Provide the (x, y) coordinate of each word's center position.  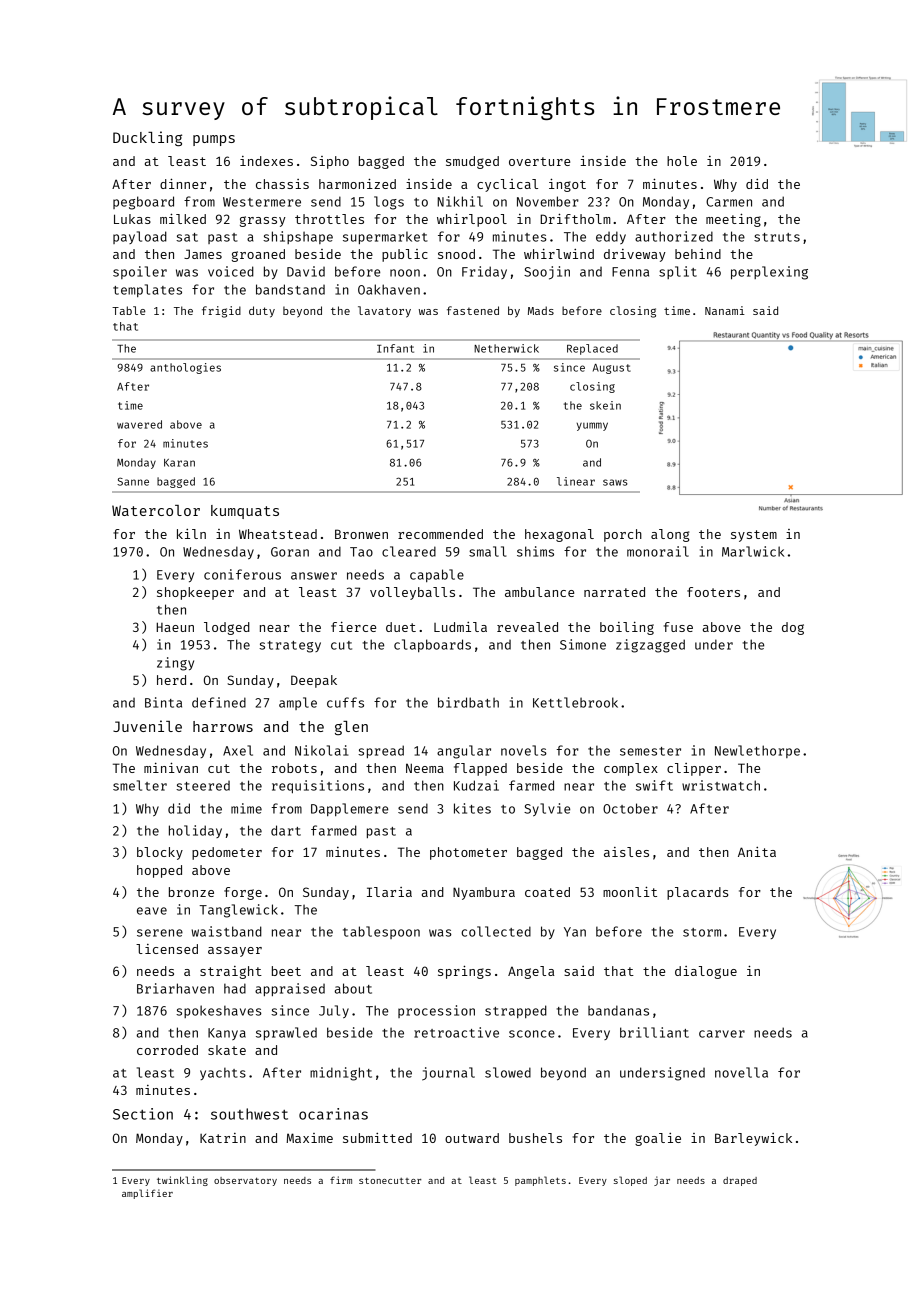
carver (722, 1034)
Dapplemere (349, 809)
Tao (361, 552)
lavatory (384, 312)
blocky (160, 853)
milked (183, 218)
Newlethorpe (757, 751)
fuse (678, 627)
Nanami (725, 310)
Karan (179, 463)
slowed (508, 1072)
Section (143, 1114)
